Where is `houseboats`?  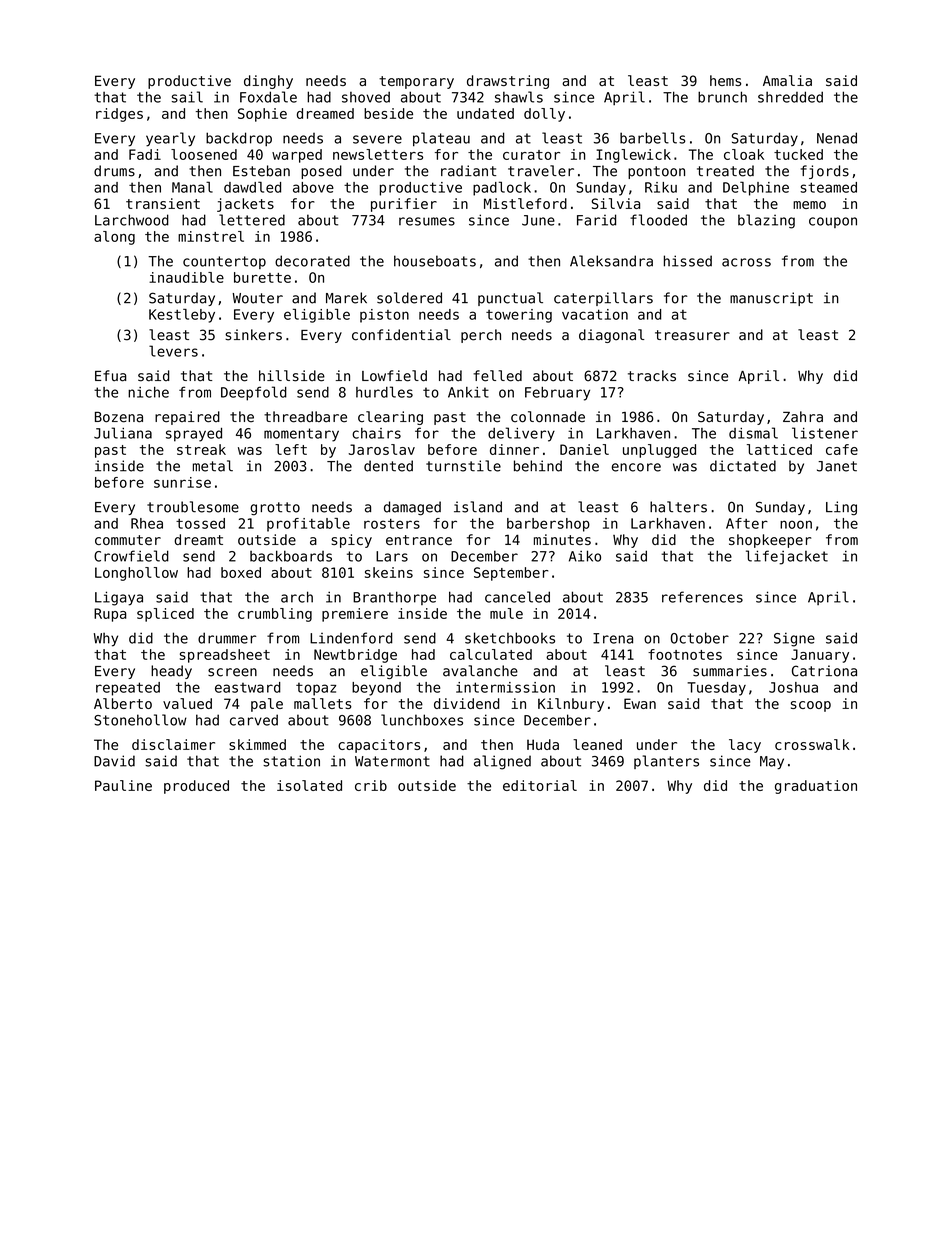
houseboats is located at coordinates (435, 261).
